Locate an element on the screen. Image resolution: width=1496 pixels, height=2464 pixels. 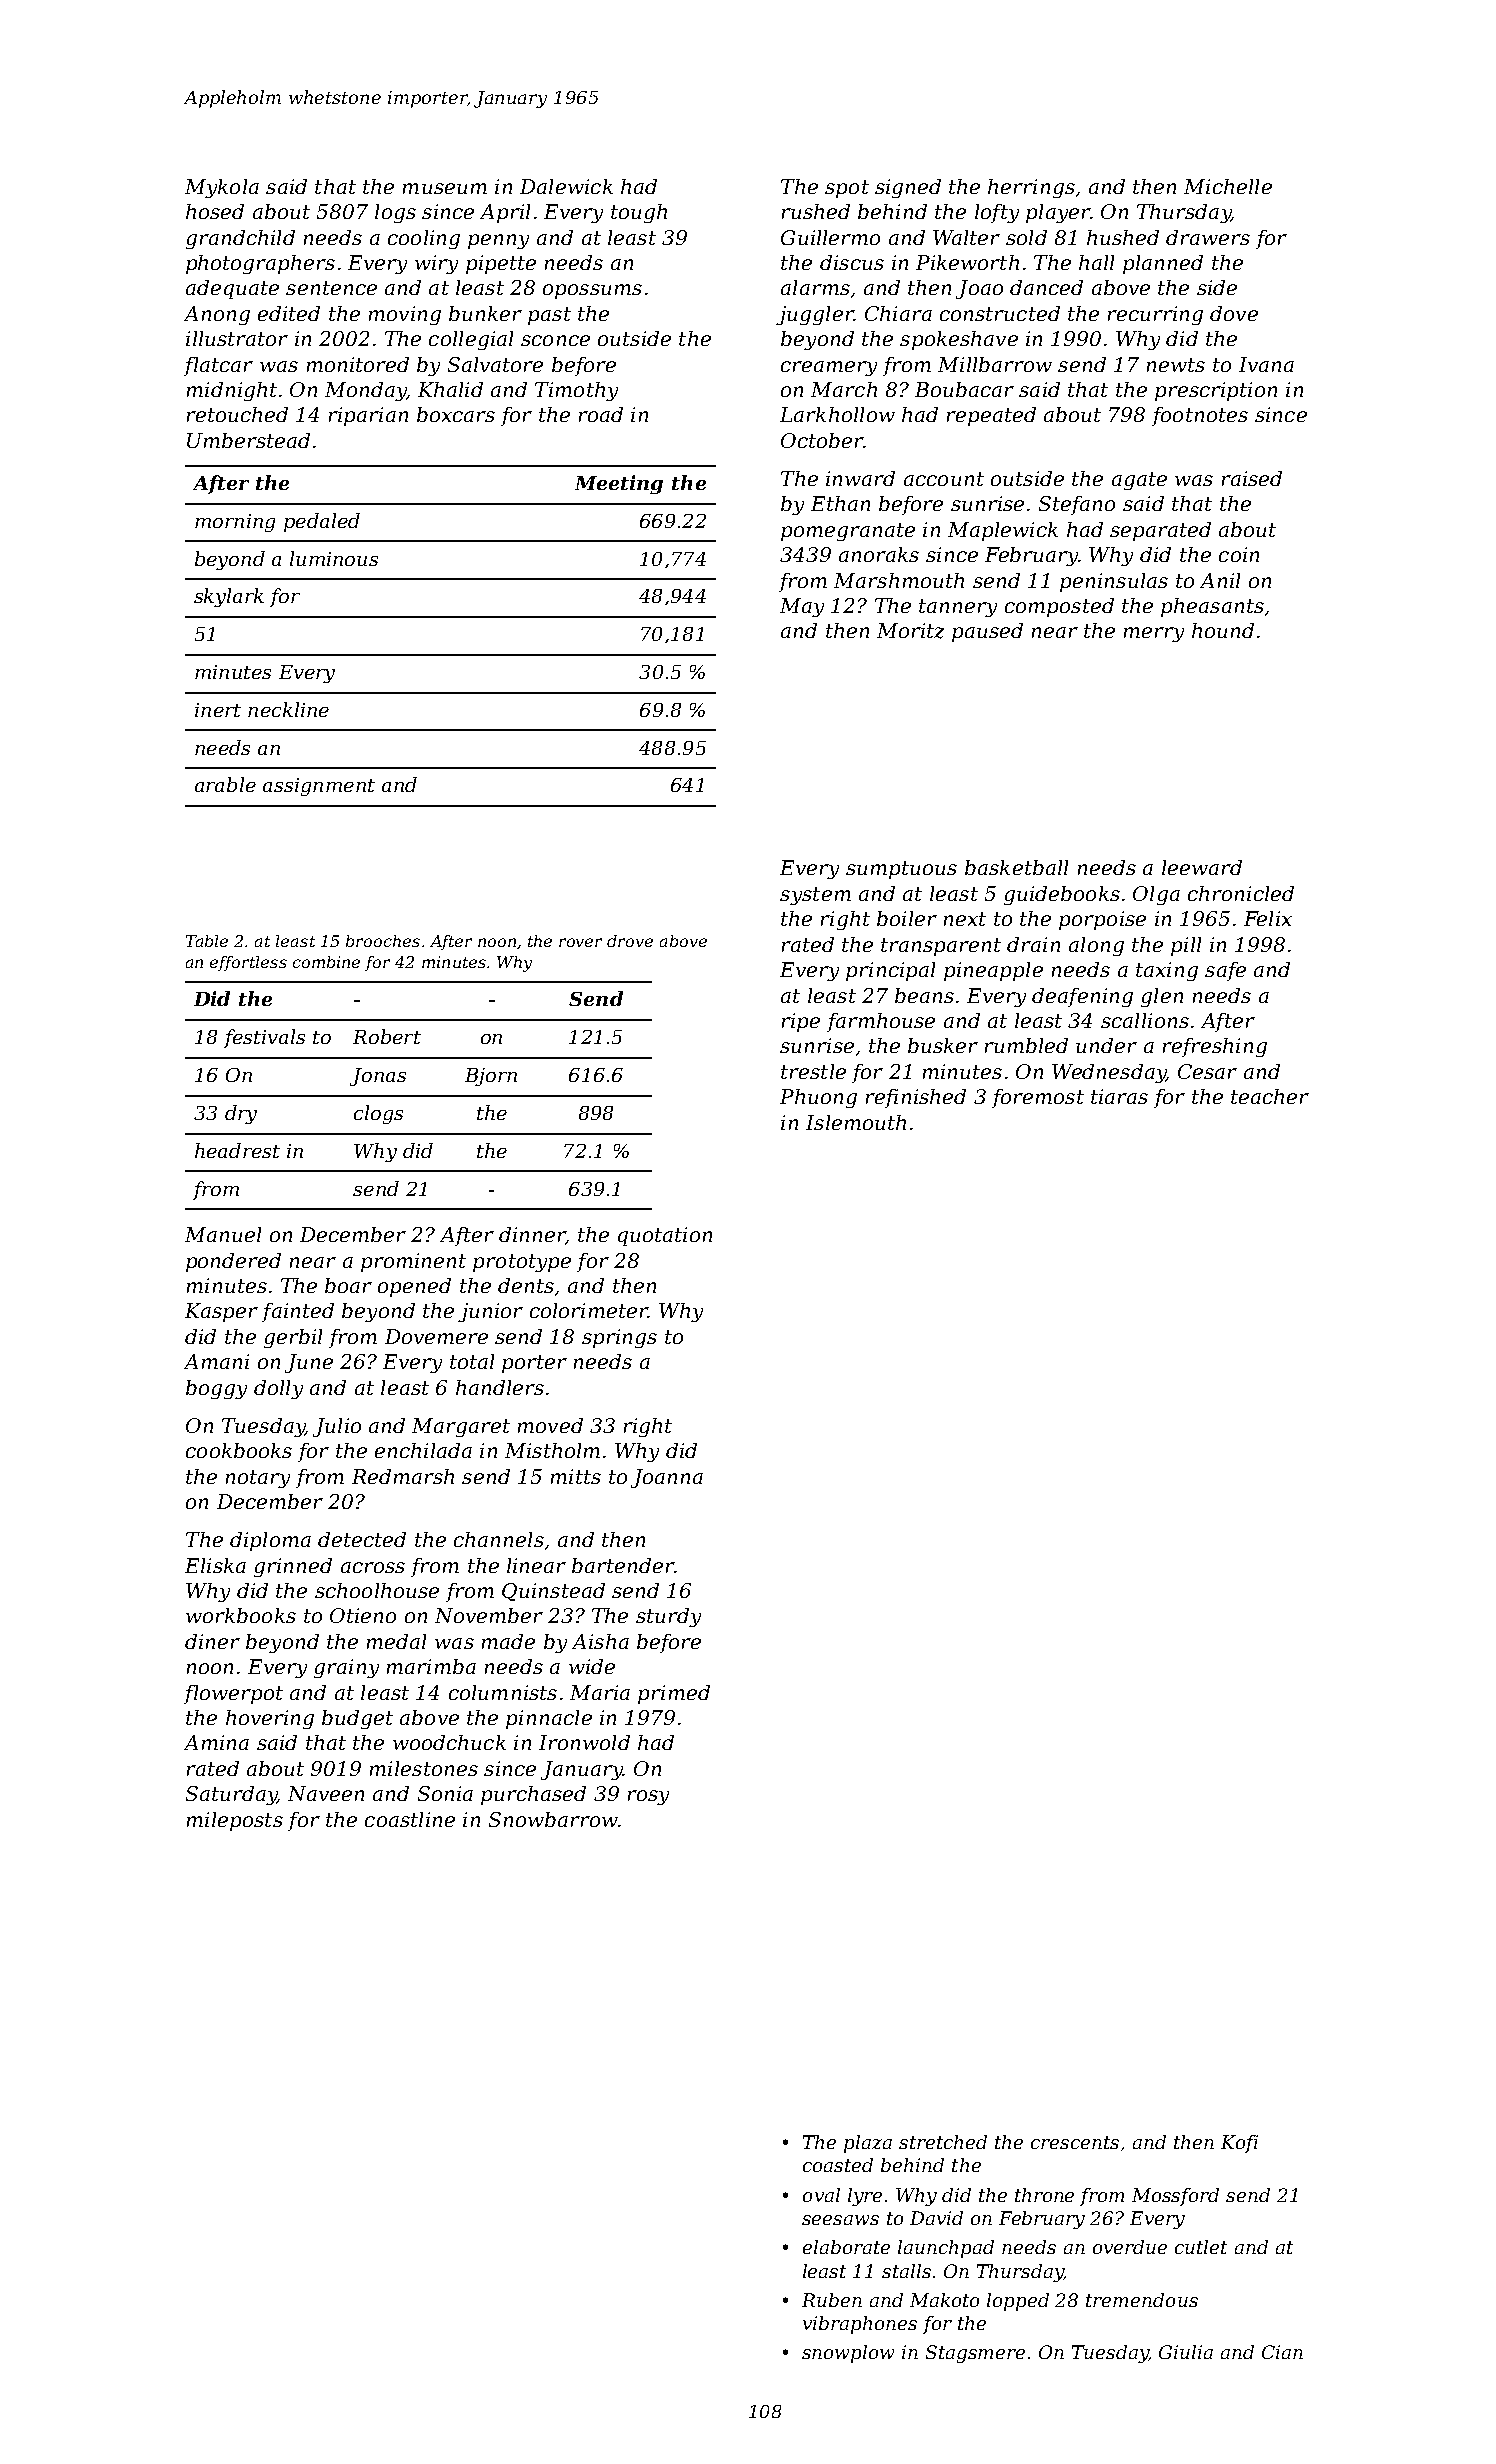
Mykola is located at coordinates (222, 188).
